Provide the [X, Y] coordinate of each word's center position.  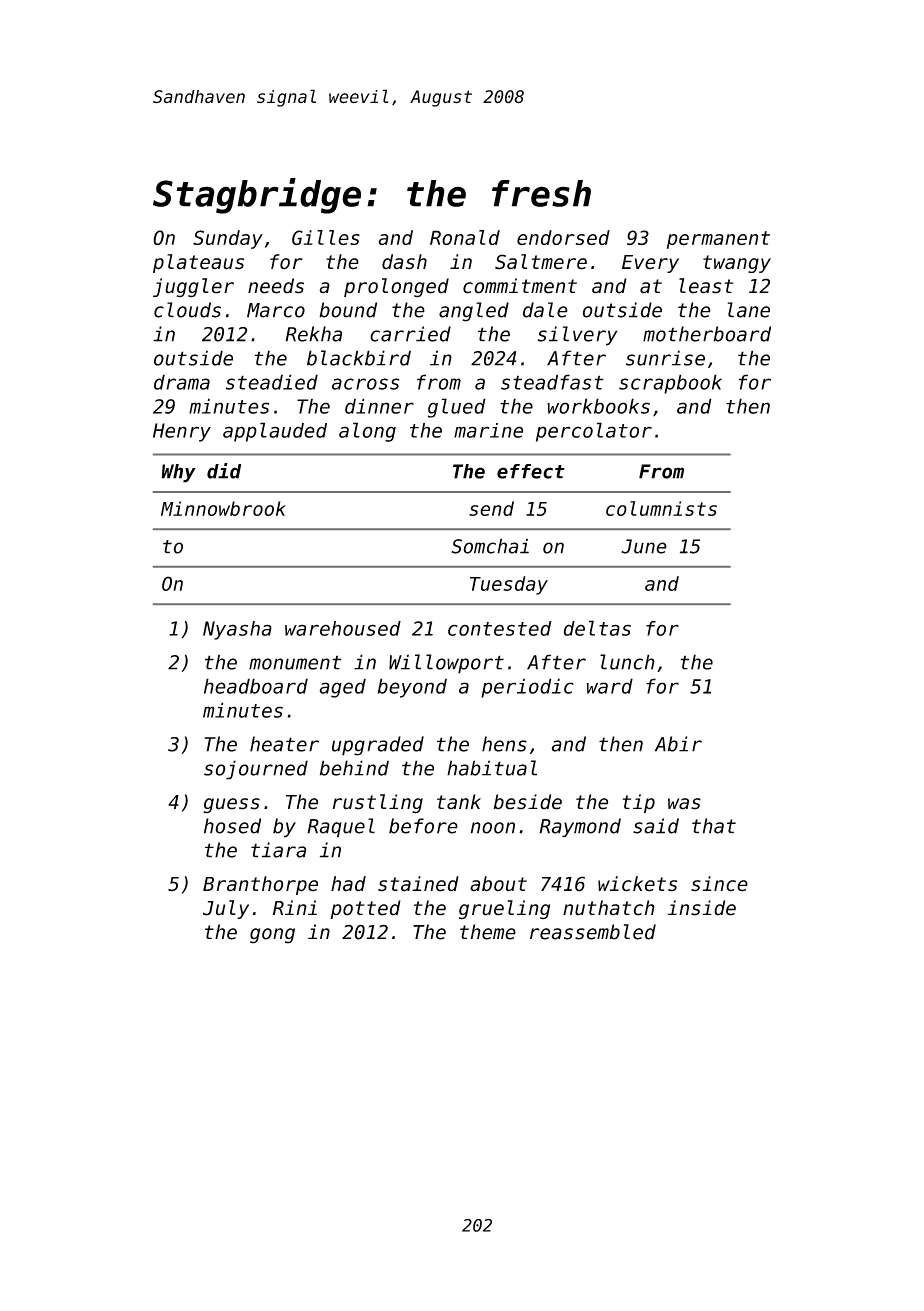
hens [504, 744]
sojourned [256, 770]
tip [639, 803]
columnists [661, 508]
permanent [718, 240]
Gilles [326, 237]
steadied [272, 382]
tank [459, 802]
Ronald [465, 237]
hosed [232, 826]
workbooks [598, 406]
